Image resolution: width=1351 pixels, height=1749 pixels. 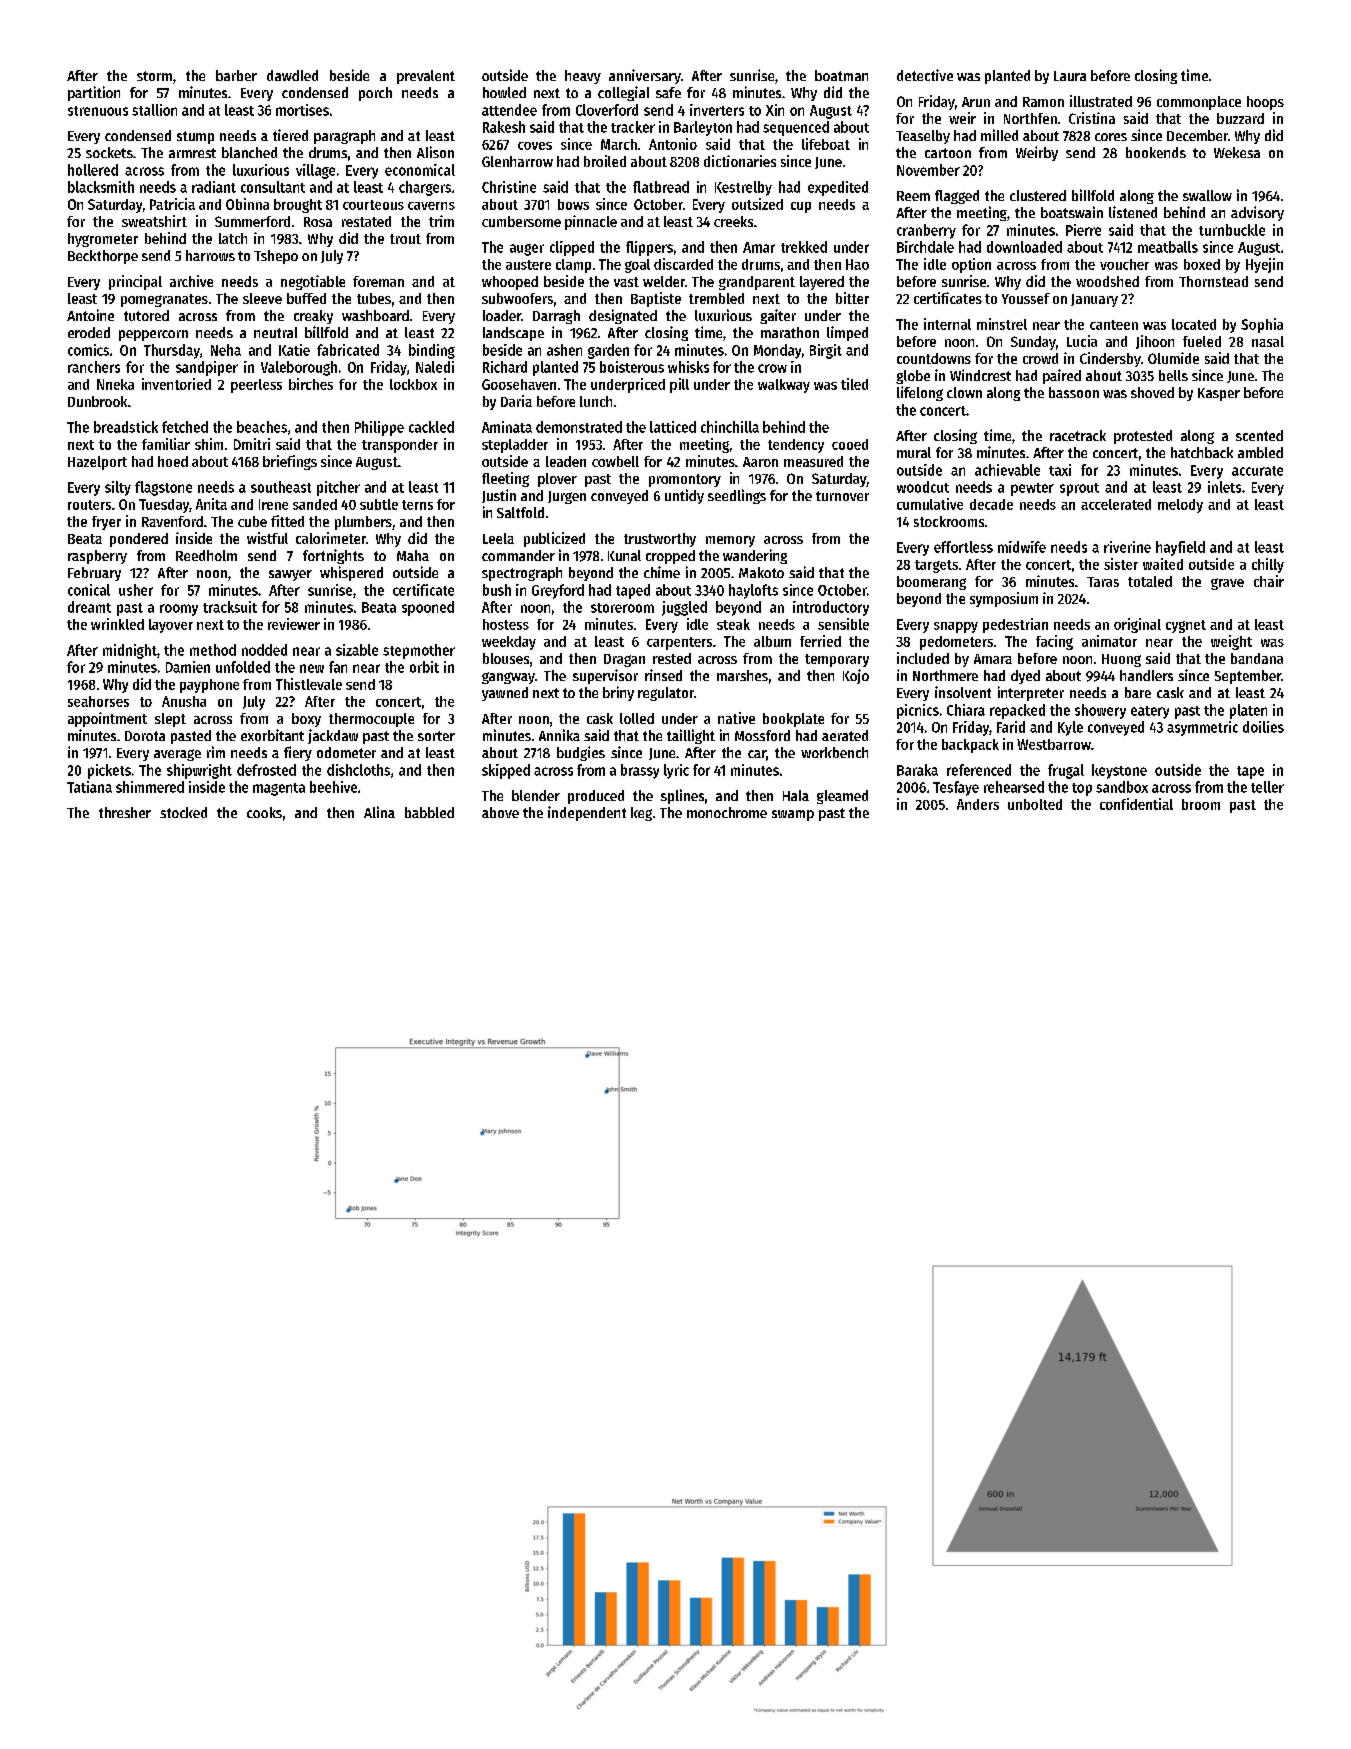 I want to click on bells, so click(x=1173, y=375).
